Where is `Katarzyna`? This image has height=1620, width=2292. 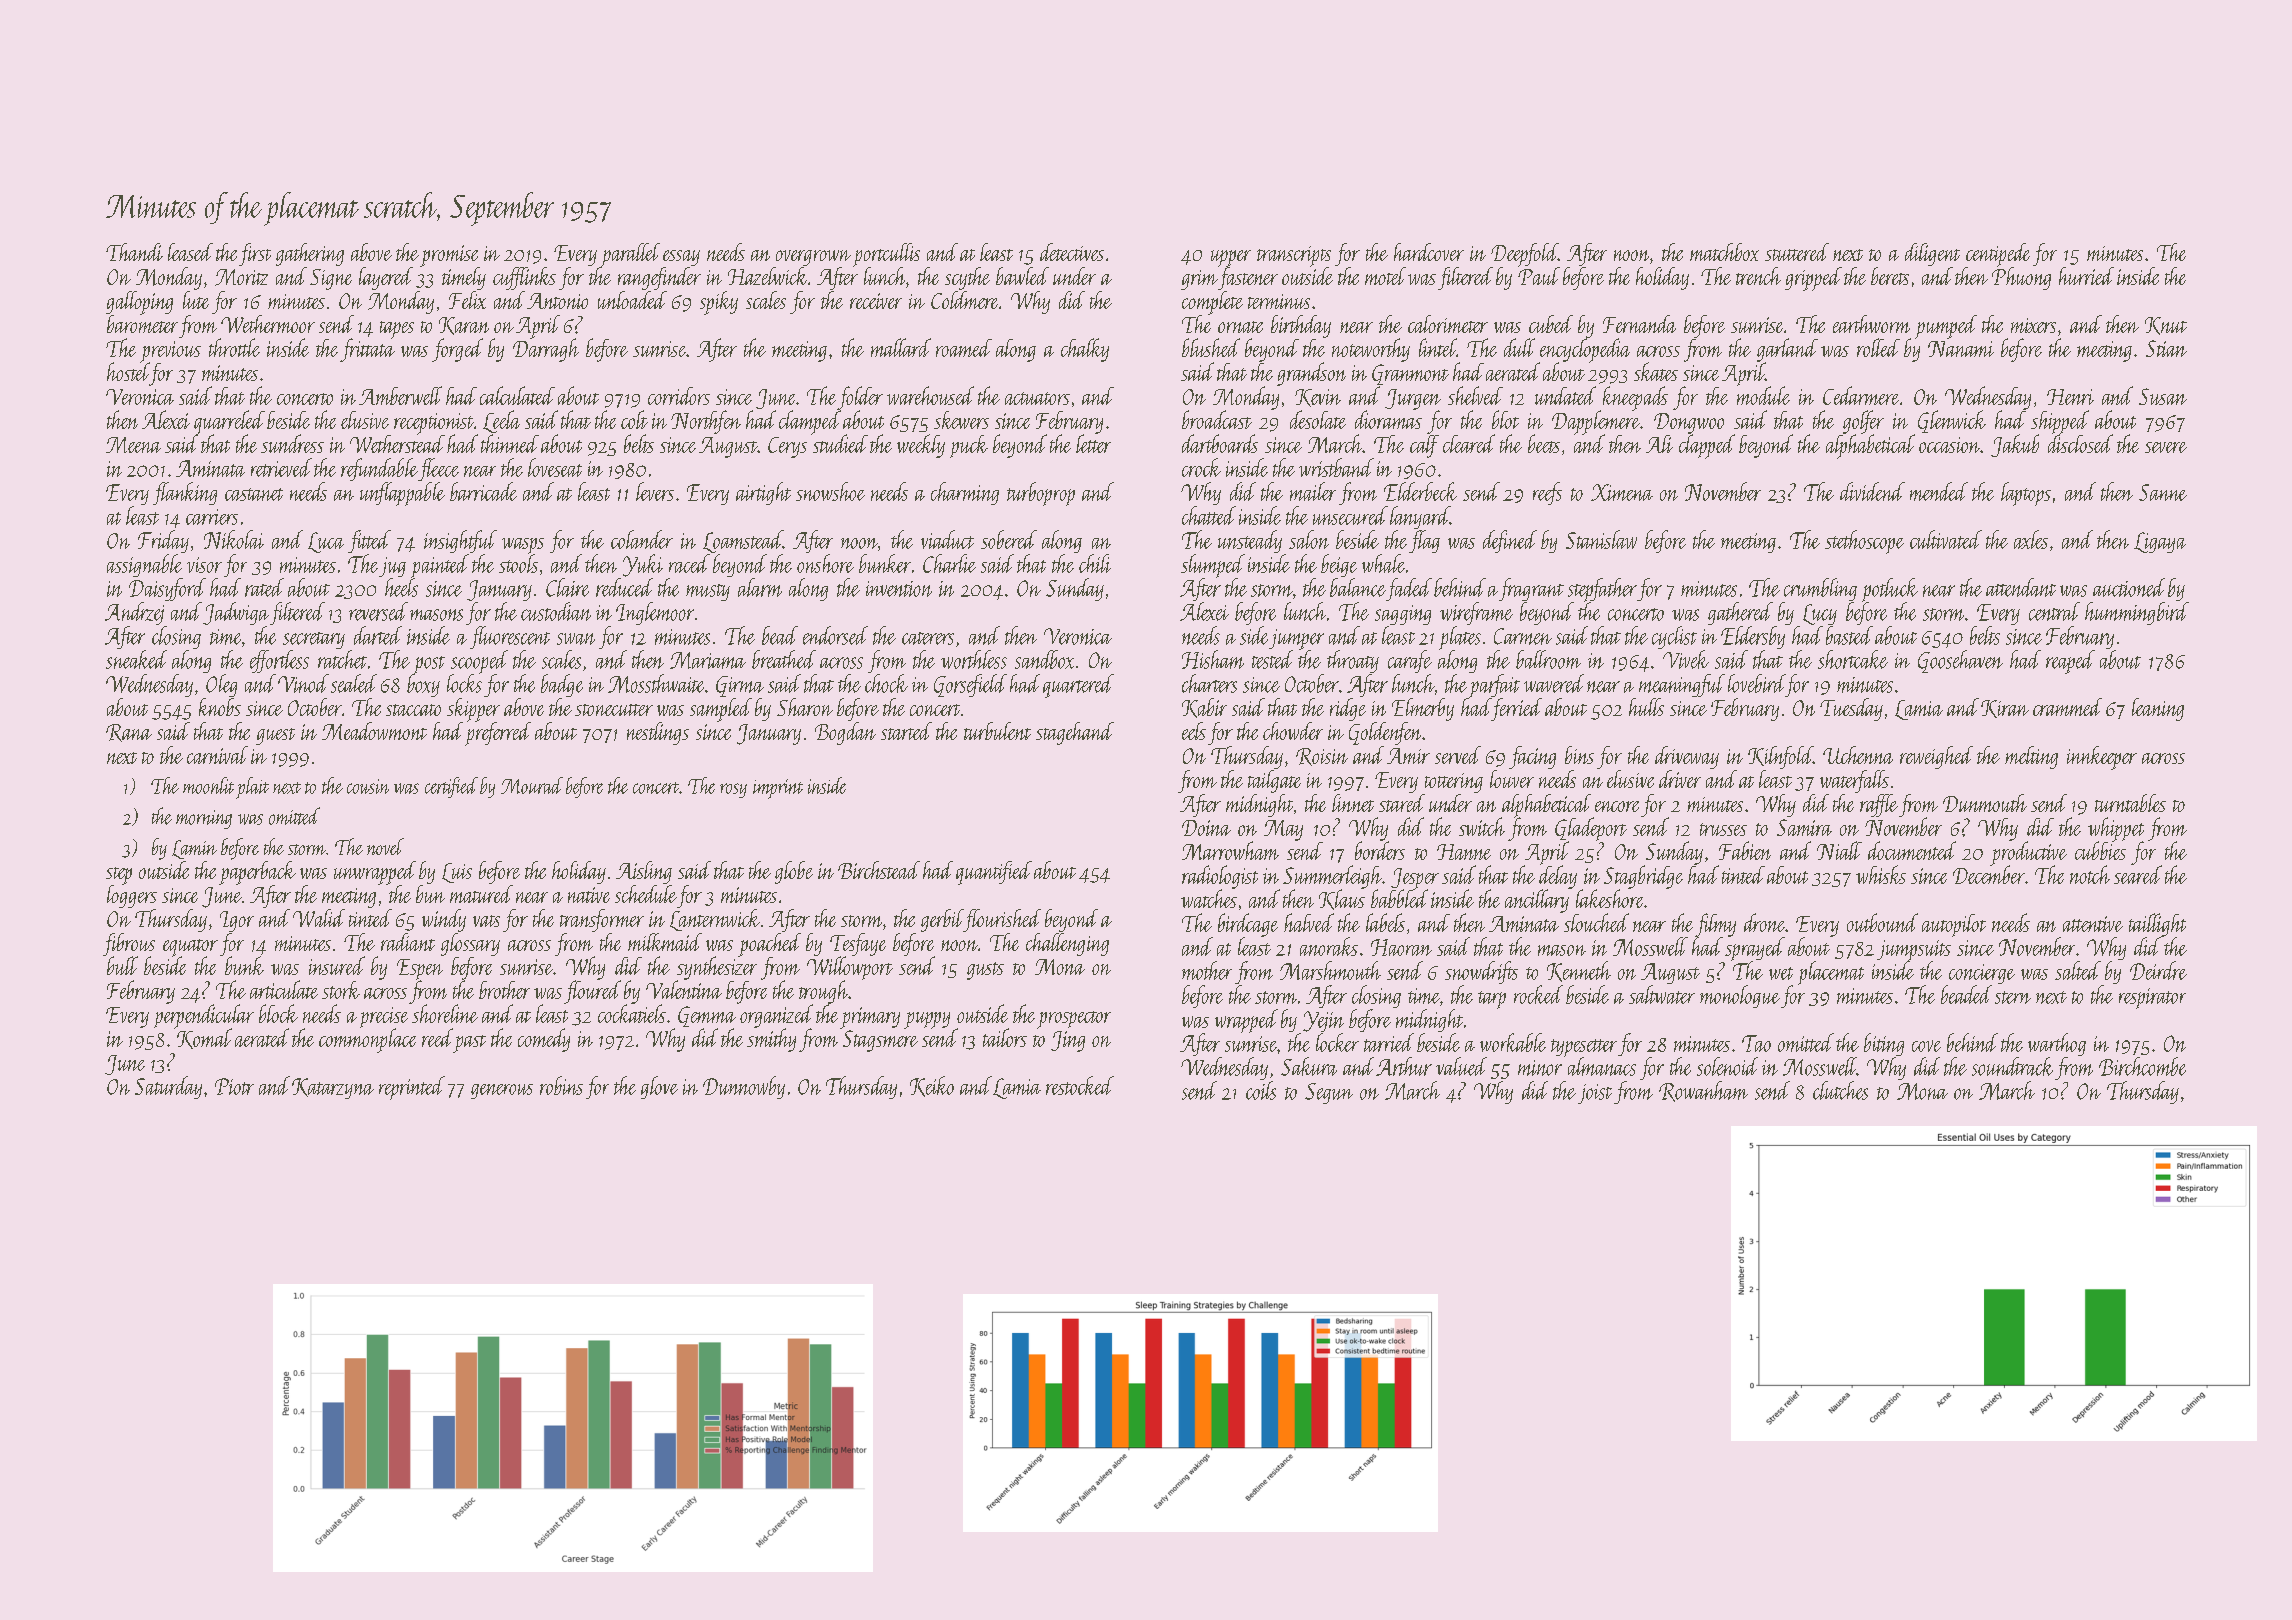 Katarzyna is located at coordinates (333, 1088).
